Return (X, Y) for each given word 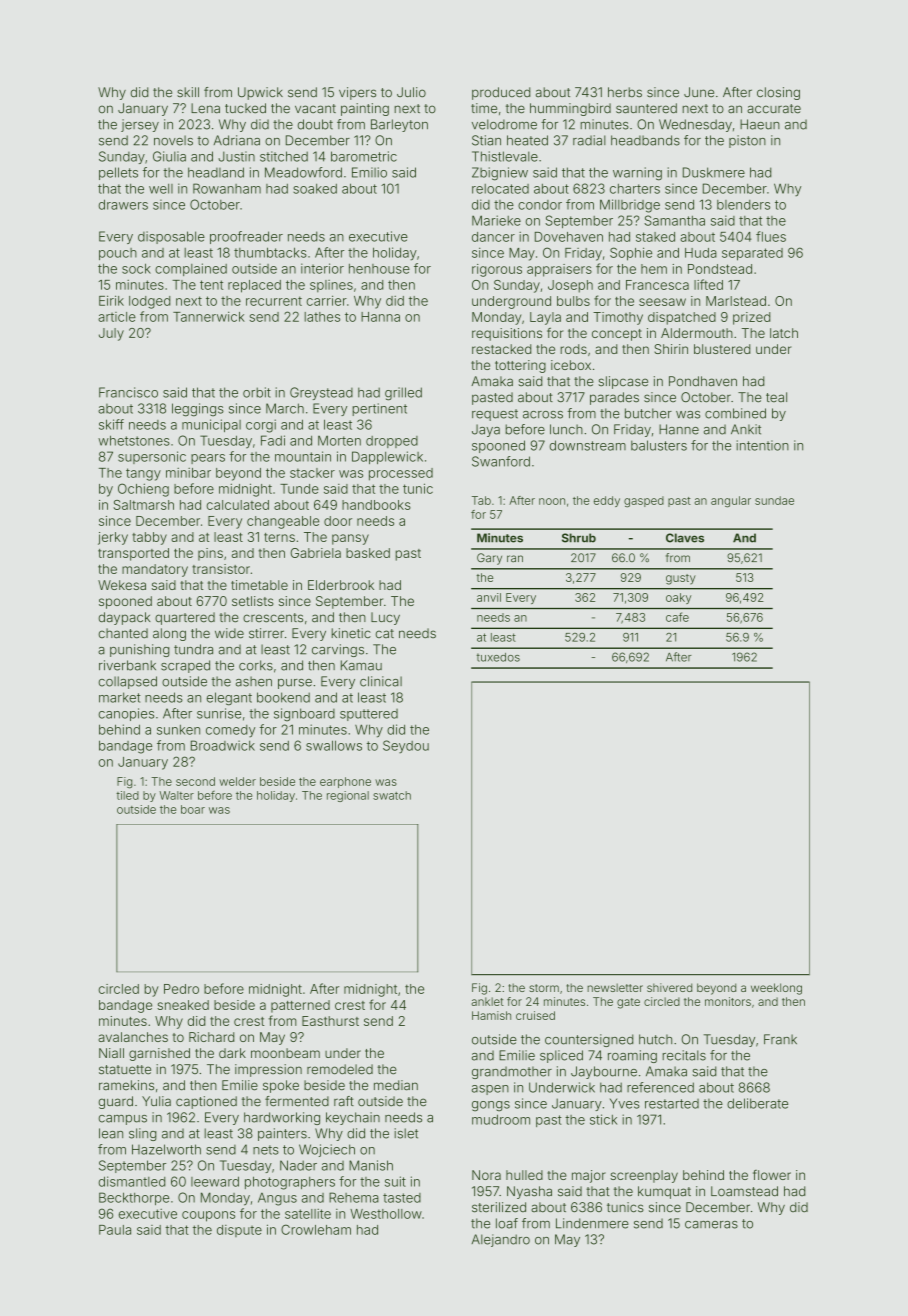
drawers (123, 204)
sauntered (646, 108)
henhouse (379, 269)
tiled (127, 795)
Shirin (671, 349)
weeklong (776, 989)
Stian (486, 140)
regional (348, 796)
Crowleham (316, 1229)
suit (395, 1181)
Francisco (128, 392)
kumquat (664, 1192)
